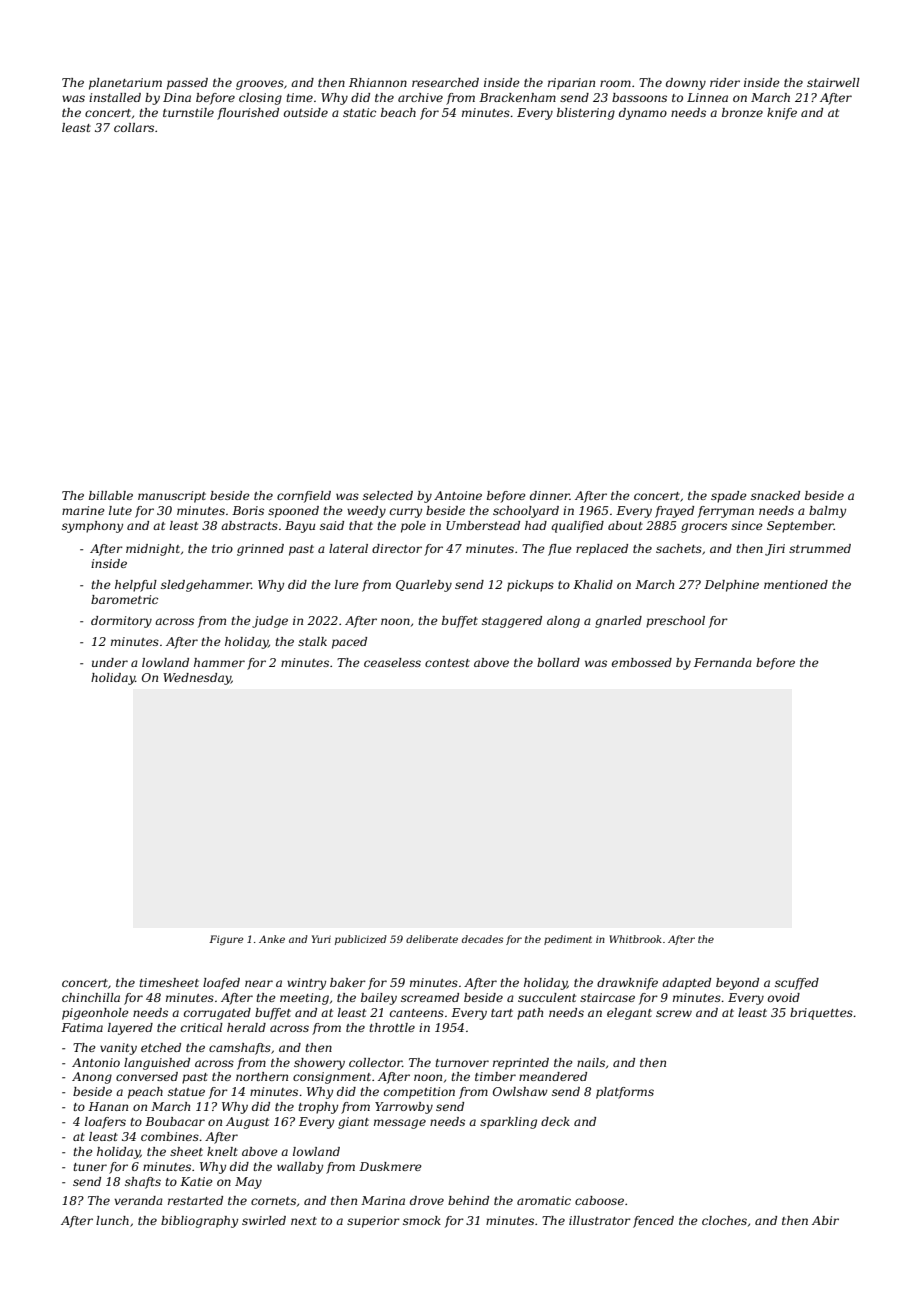  I want to click on grooves, so click(260, 85).
